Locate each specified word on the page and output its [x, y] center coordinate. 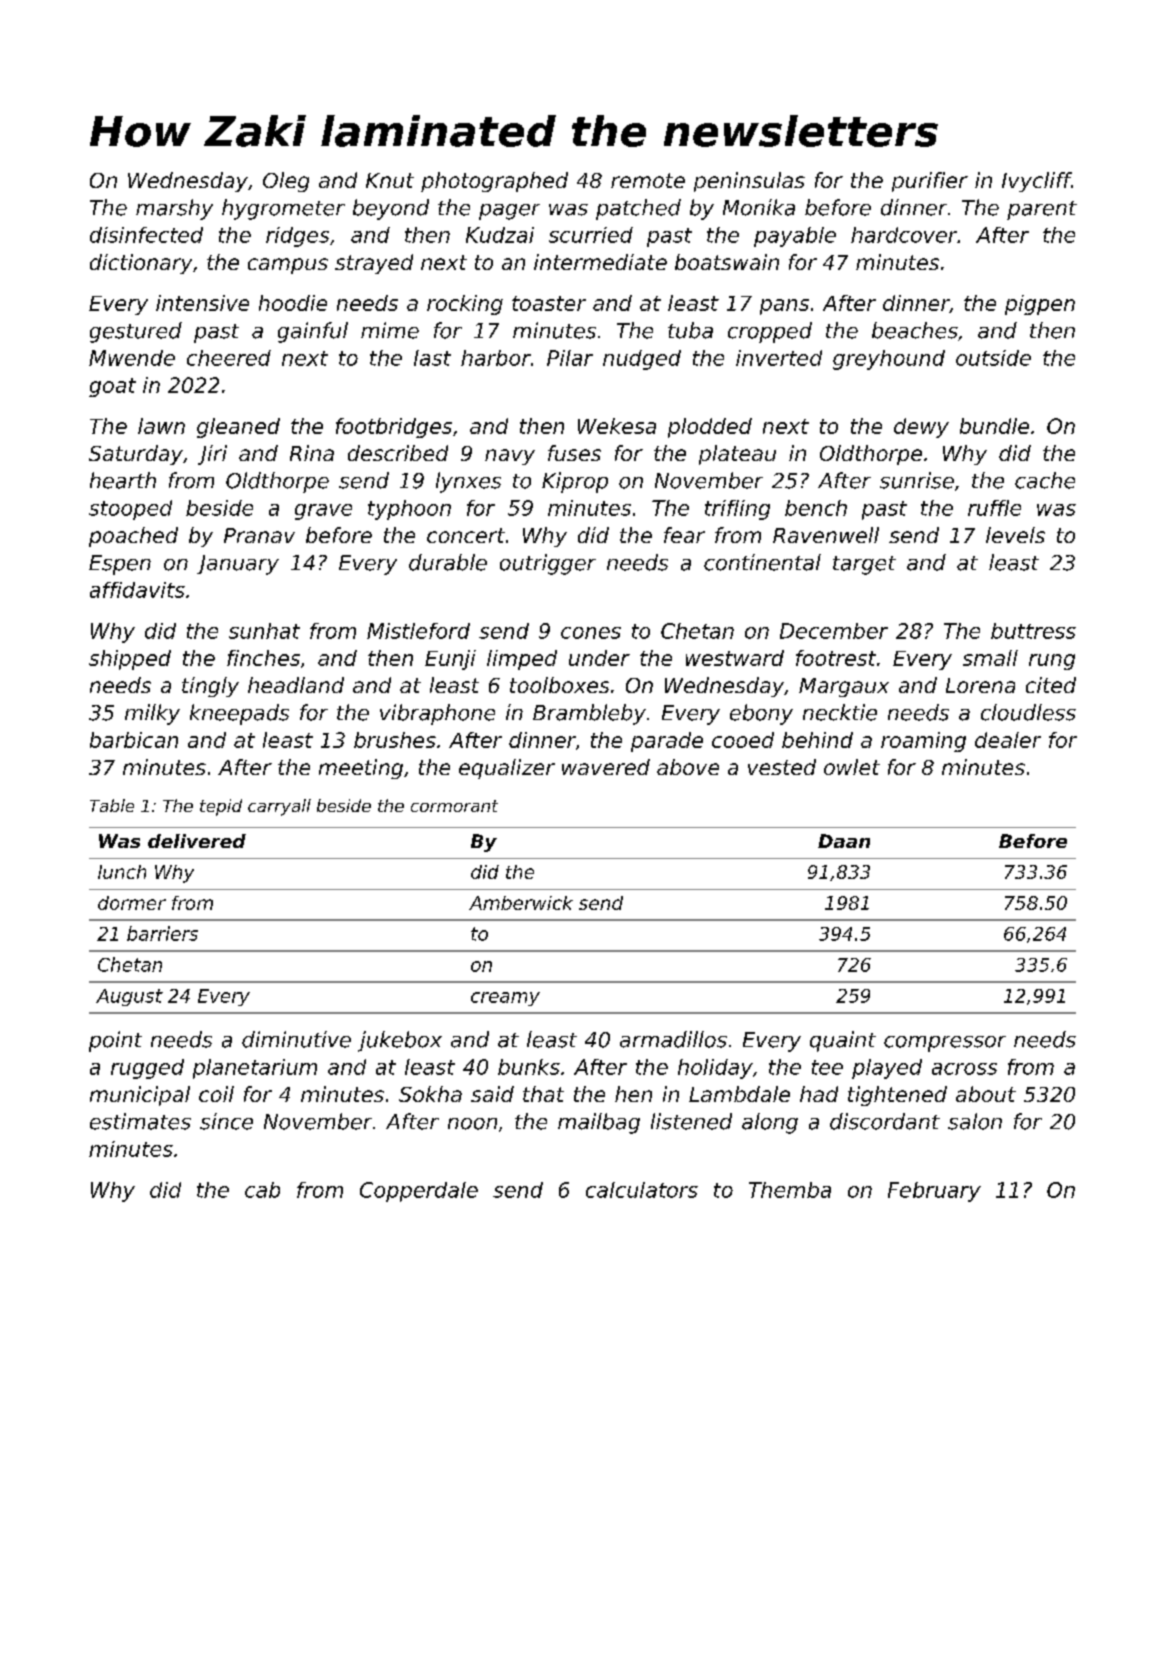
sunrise [917, 480]
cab [262, 1190]
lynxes [468, 482]
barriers [162, 933]
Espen [120, 565]
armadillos [673, 1039]
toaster [549, 303]
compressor [945, 1044]
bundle [994, 426]
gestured [136, 332]
